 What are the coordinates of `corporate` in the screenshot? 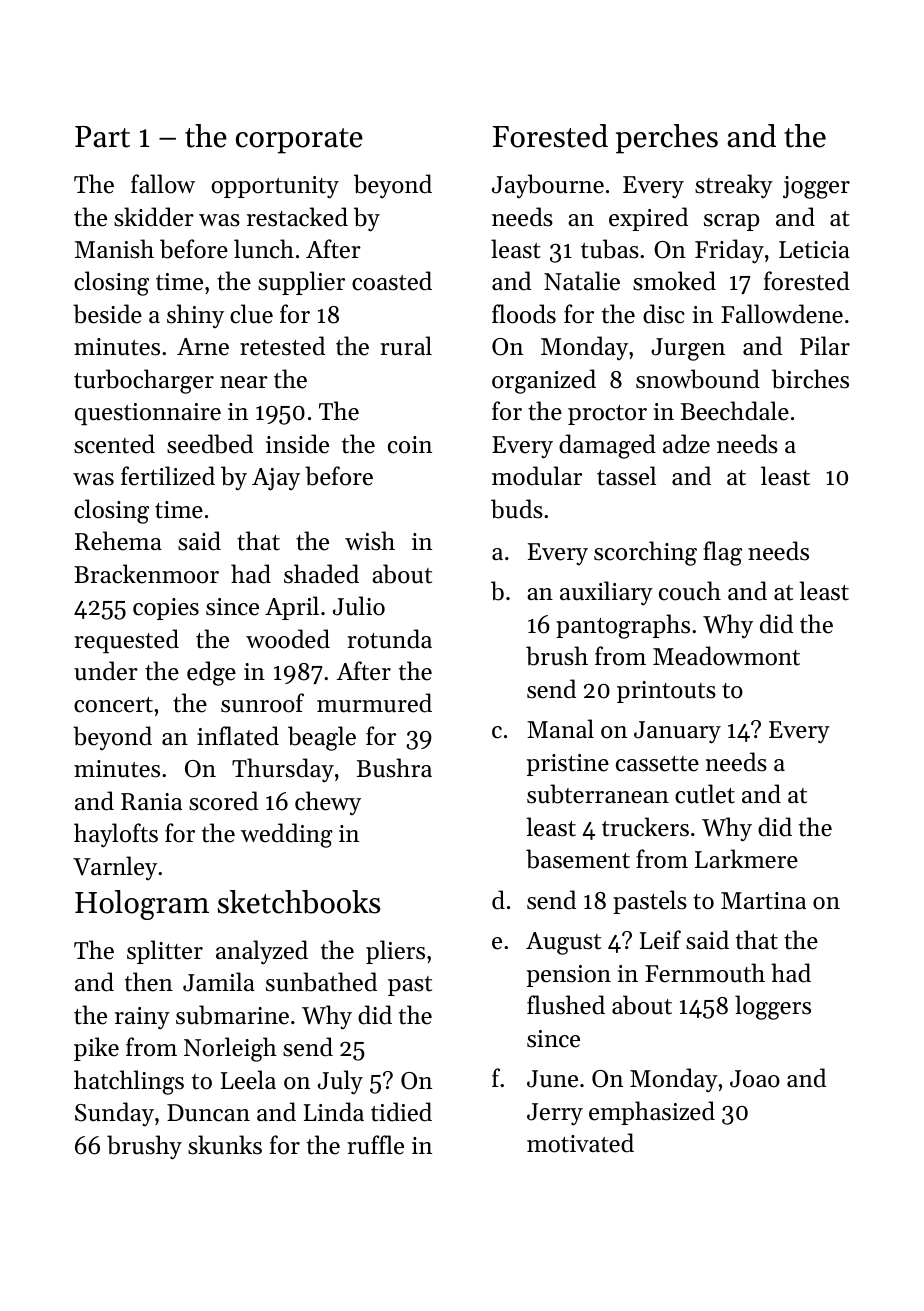 It's located at (299, 141).
